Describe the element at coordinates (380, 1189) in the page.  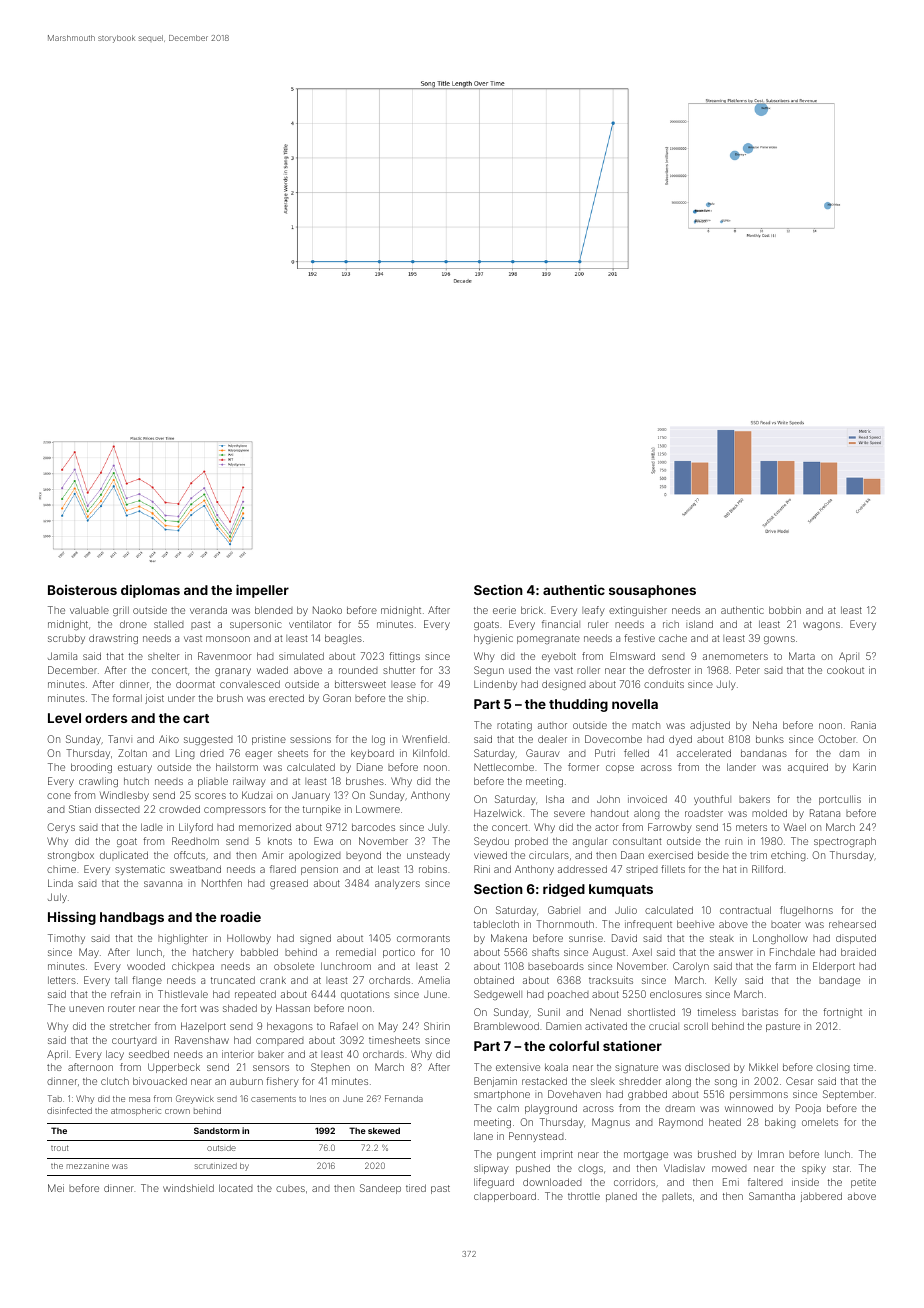
I see `Sandeep` at that location.
